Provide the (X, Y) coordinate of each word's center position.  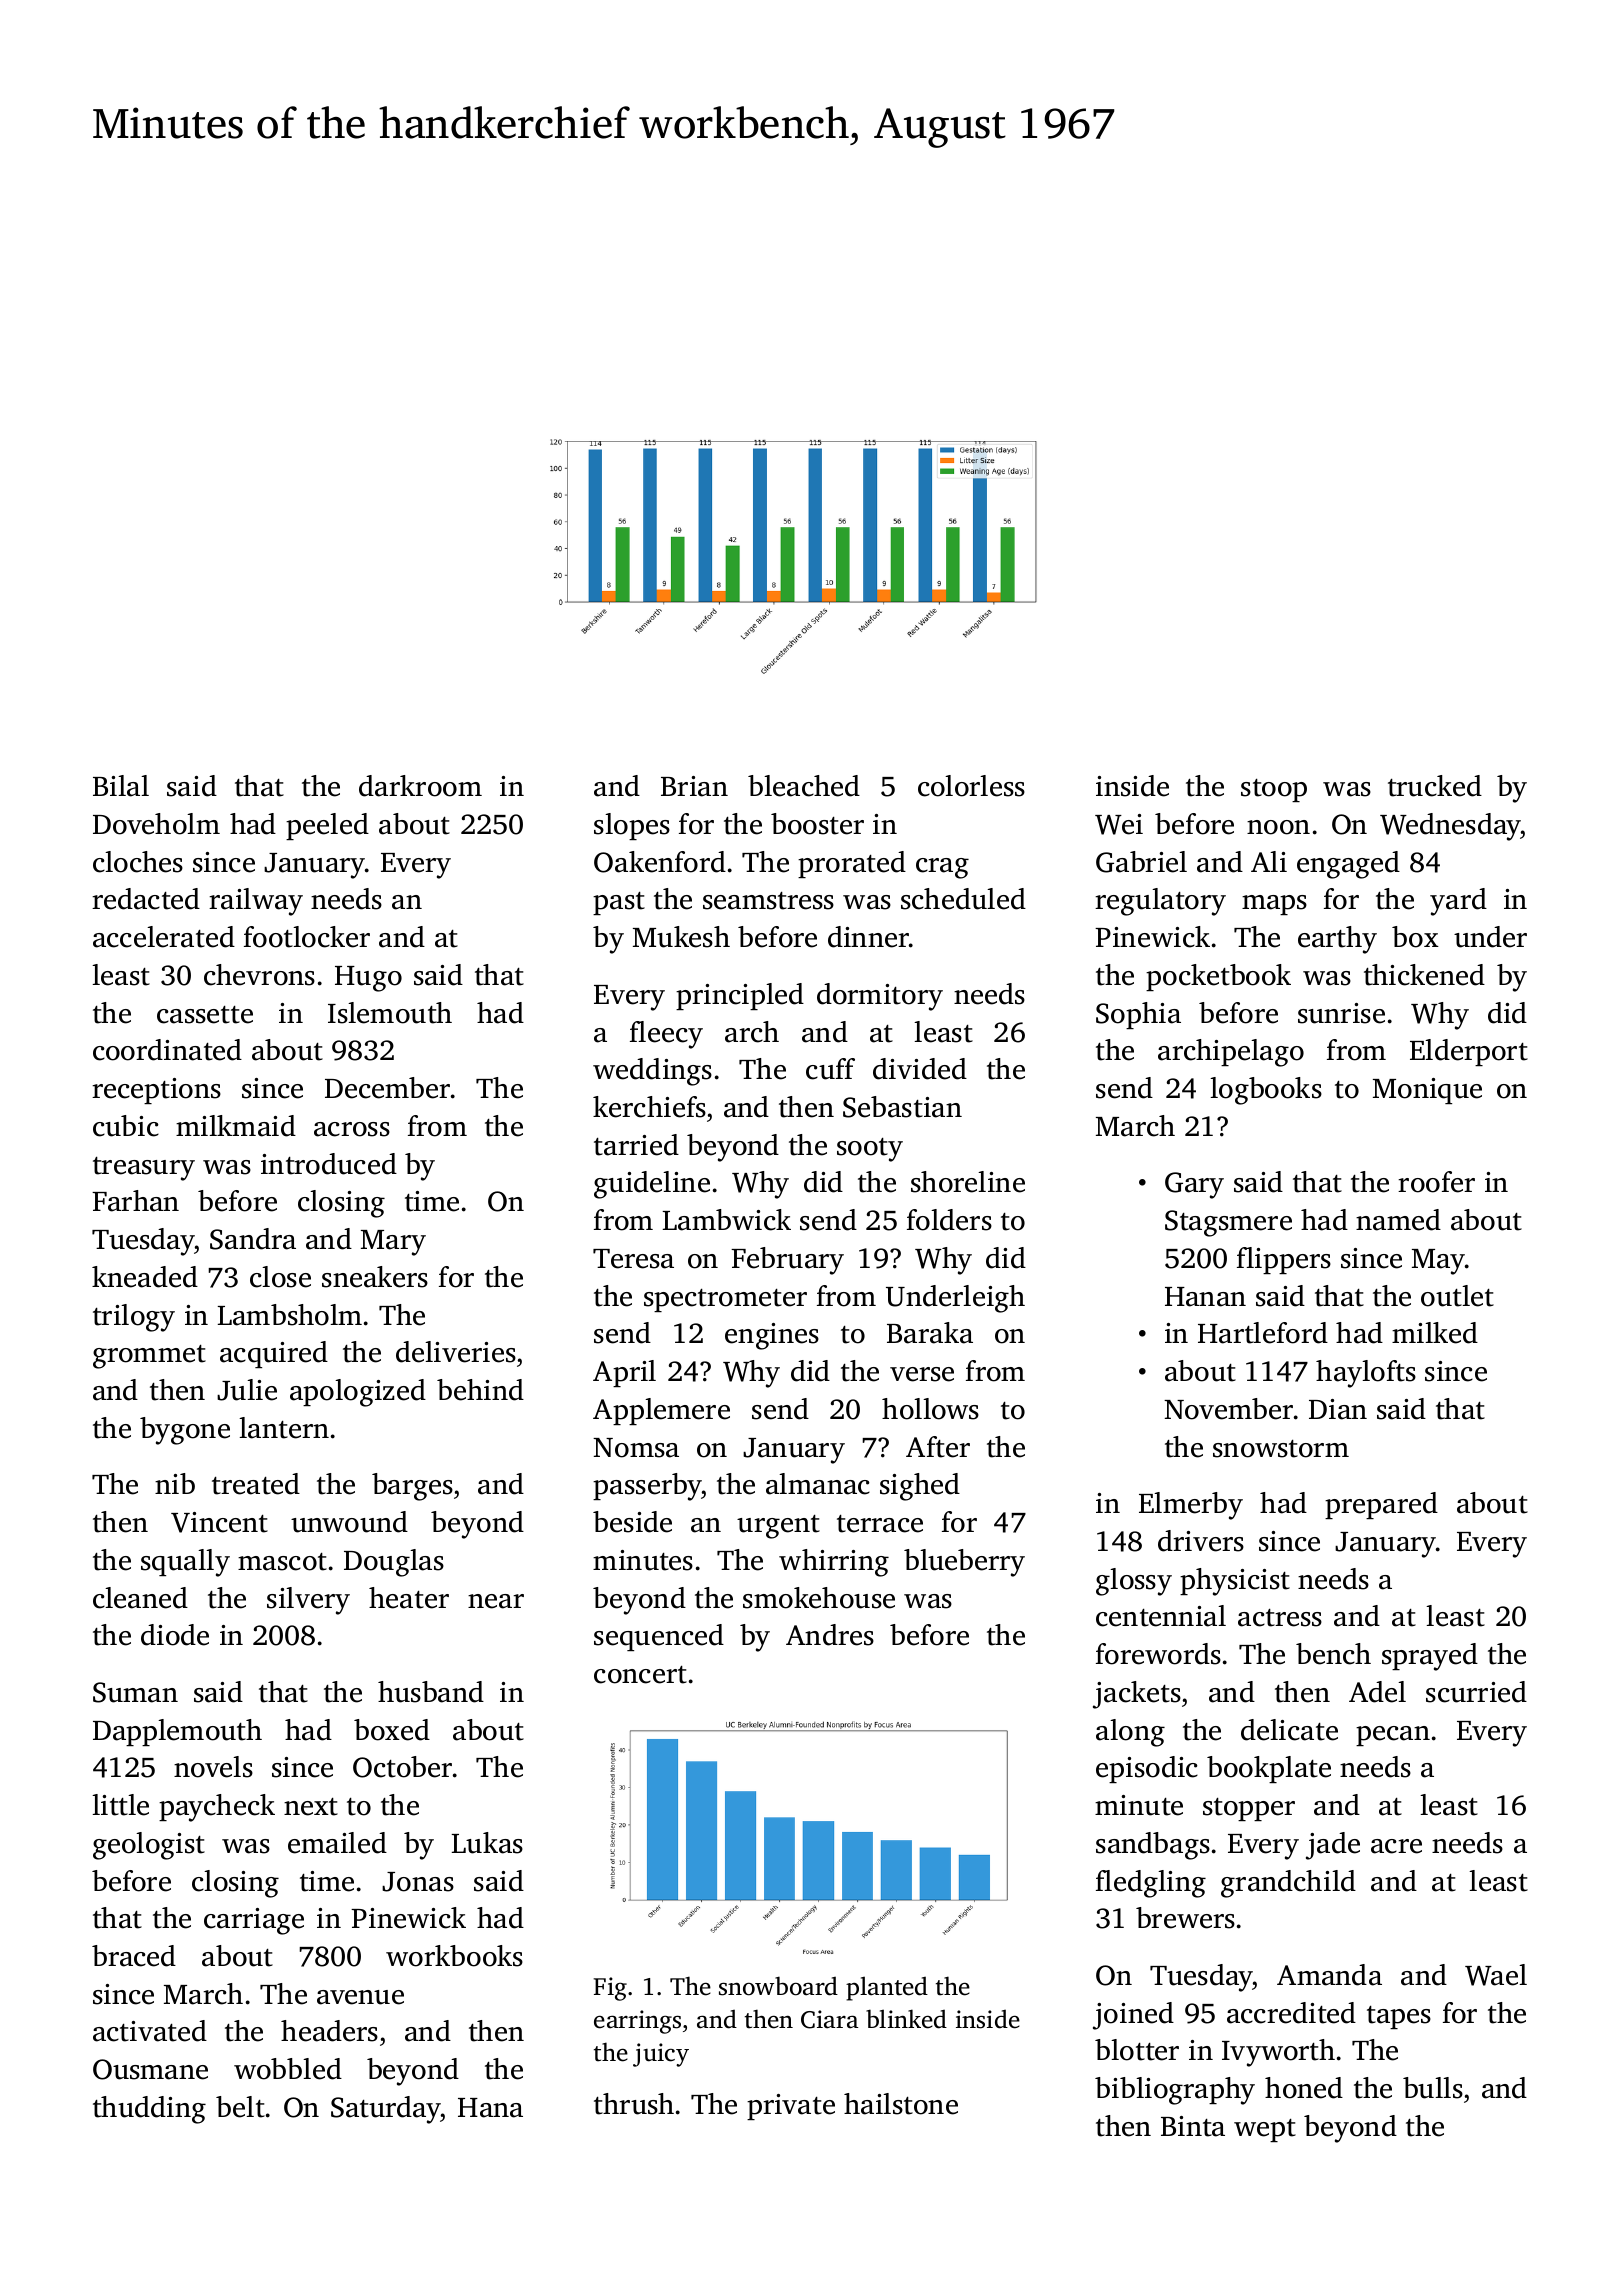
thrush (634, 2104)
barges (412, 1487)
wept (1265, 2130)
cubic (126, 1126)
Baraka (930, 1333)
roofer (1436, 1182)
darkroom (420, 786)
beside (632, 1522)
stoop (1274, 790)
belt (240, 2107)
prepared (1381, 1505)
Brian (694, 786)
